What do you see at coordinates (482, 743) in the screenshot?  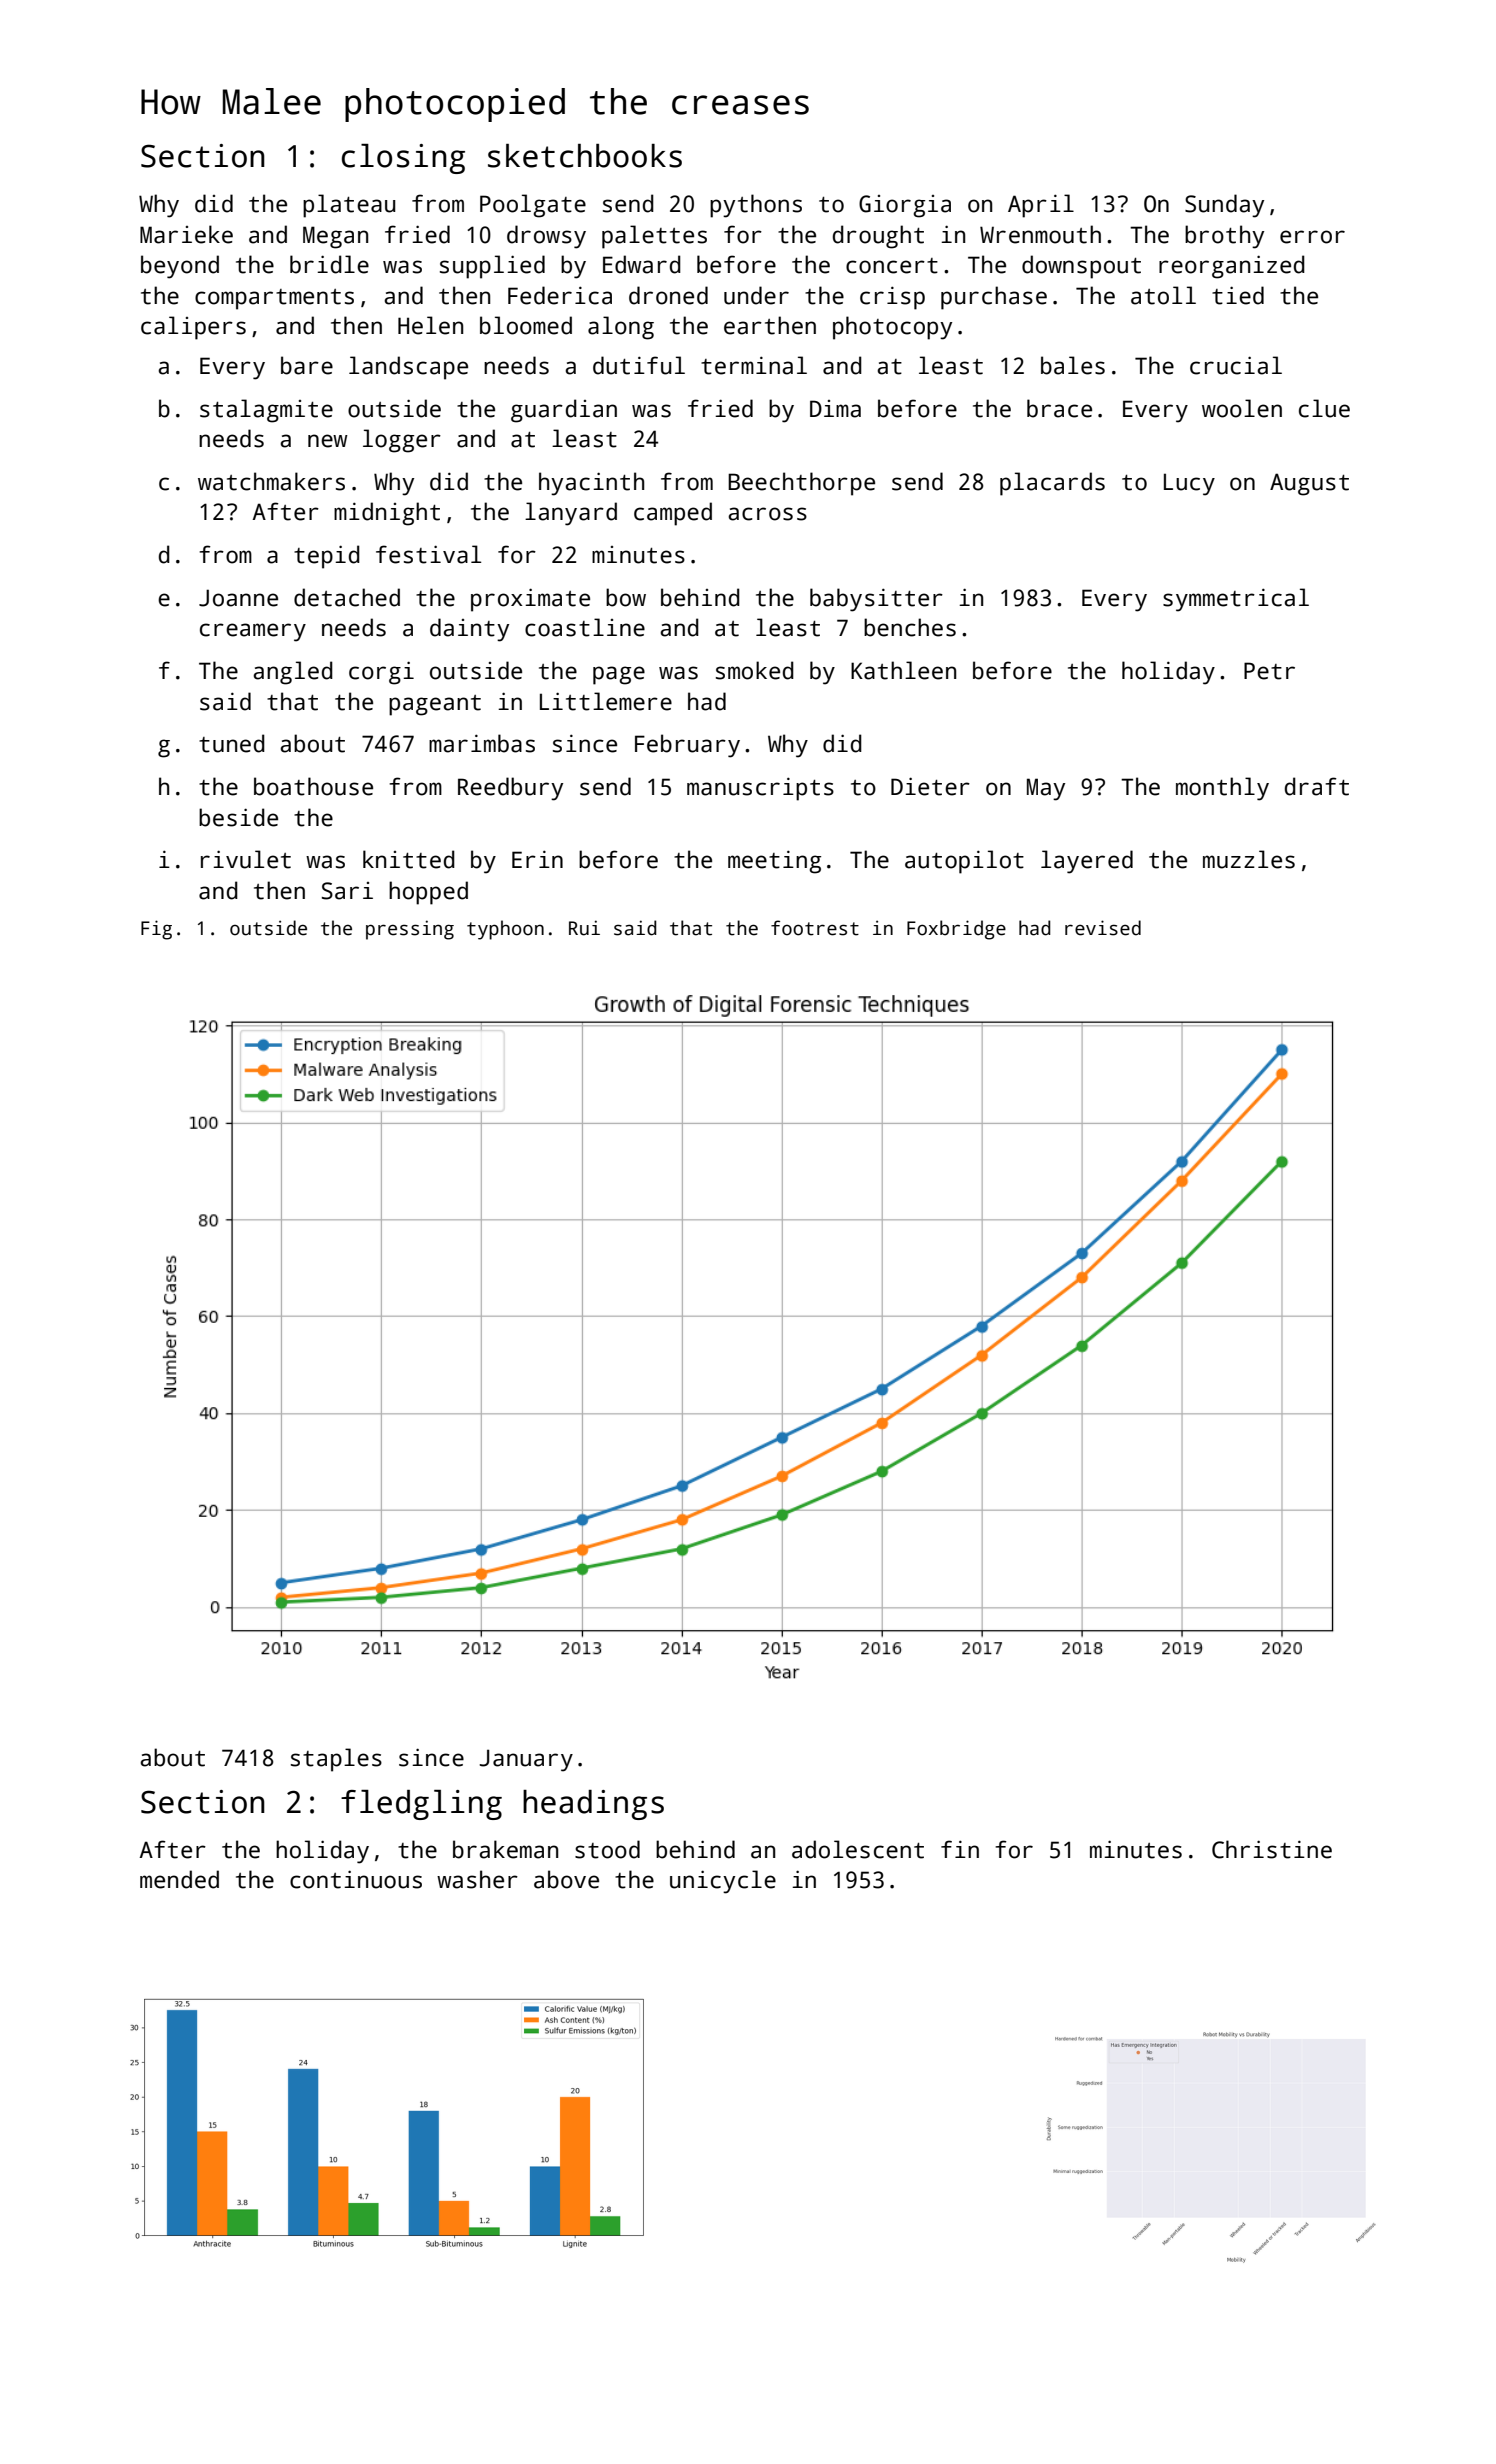 I see `marimbas` at bounding box center [482, 743].
